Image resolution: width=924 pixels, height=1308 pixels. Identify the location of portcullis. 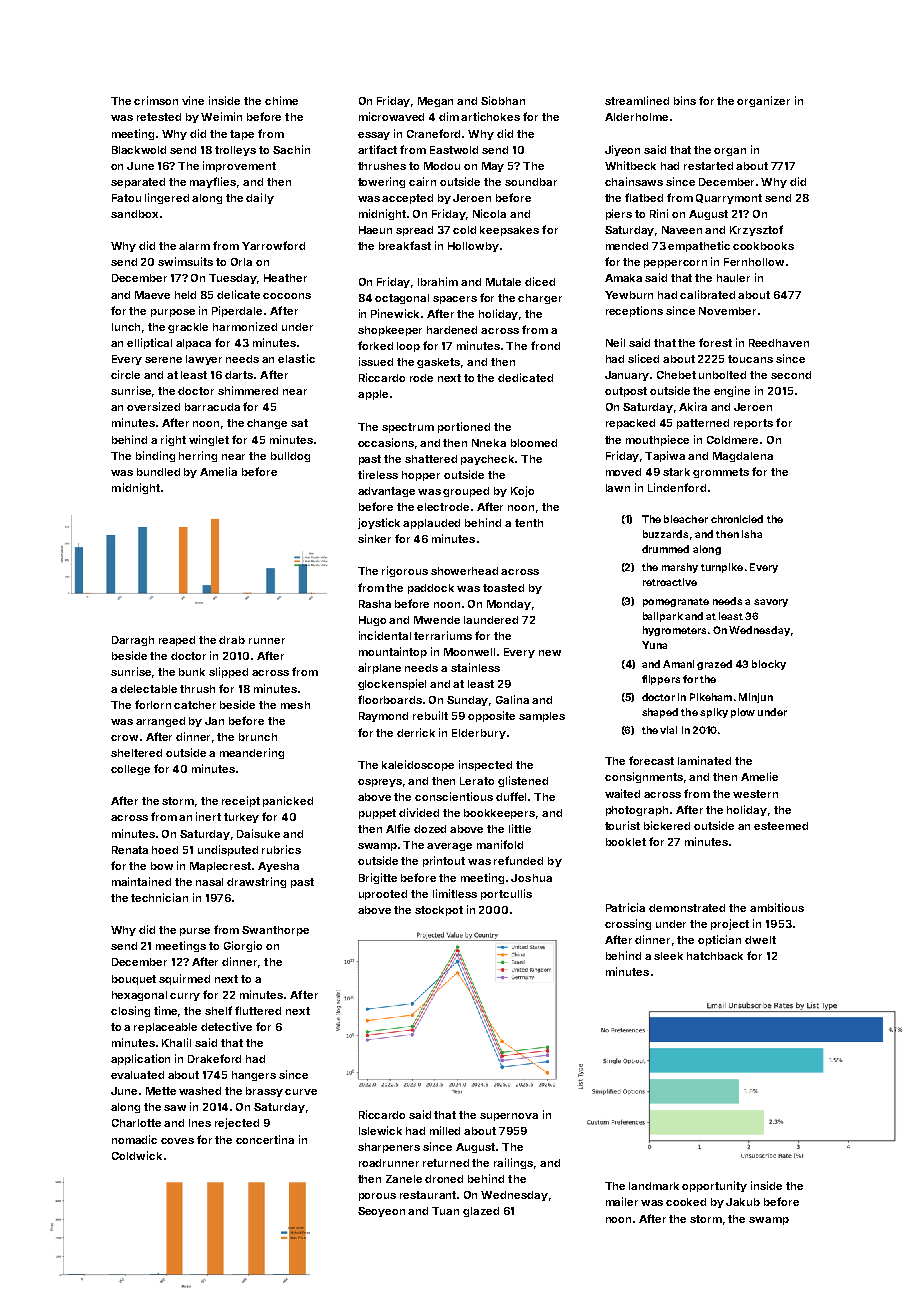
(506, 894).
